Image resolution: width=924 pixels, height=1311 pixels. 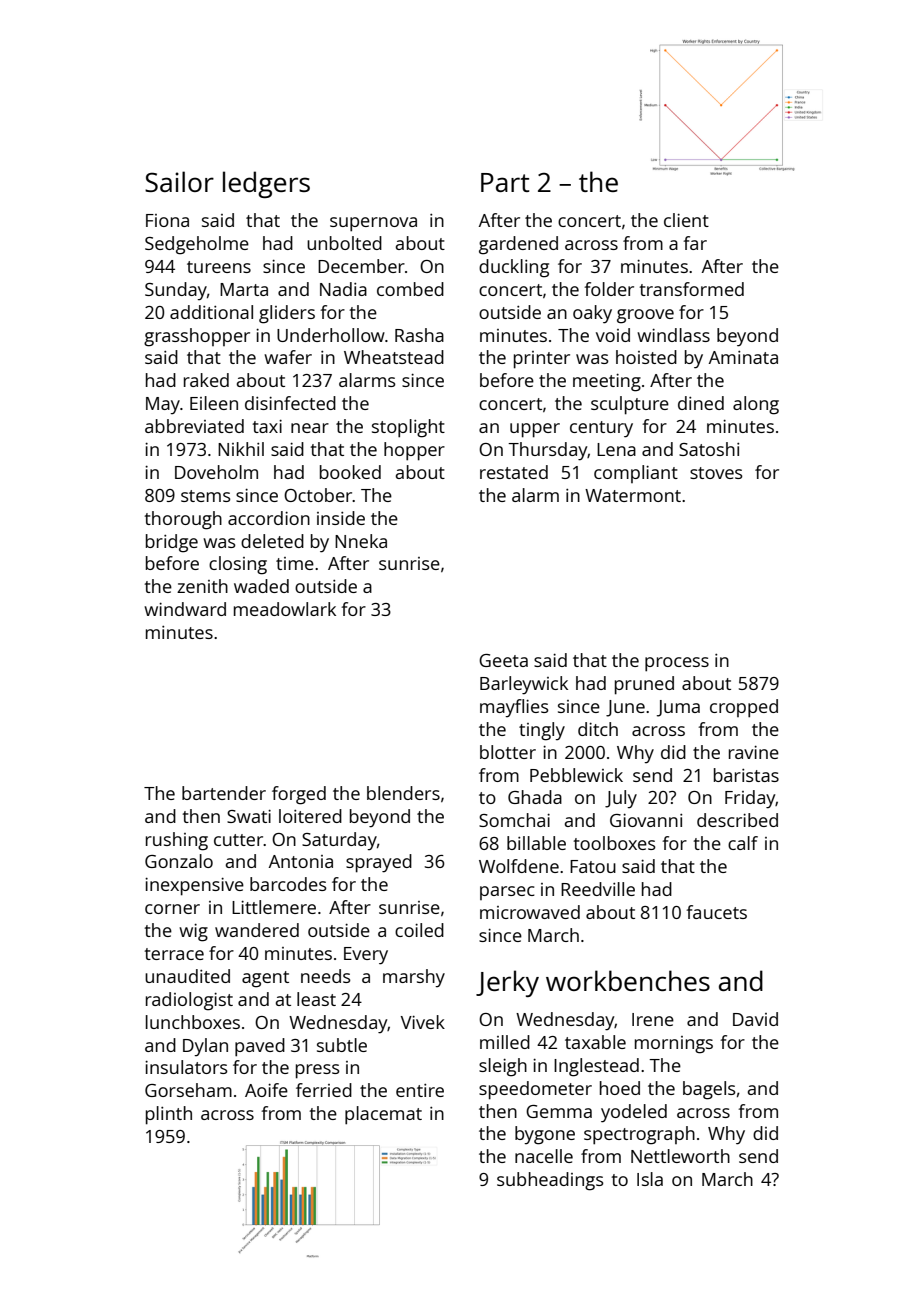 I want to click on placemat, so click(x=383, y=1115).
